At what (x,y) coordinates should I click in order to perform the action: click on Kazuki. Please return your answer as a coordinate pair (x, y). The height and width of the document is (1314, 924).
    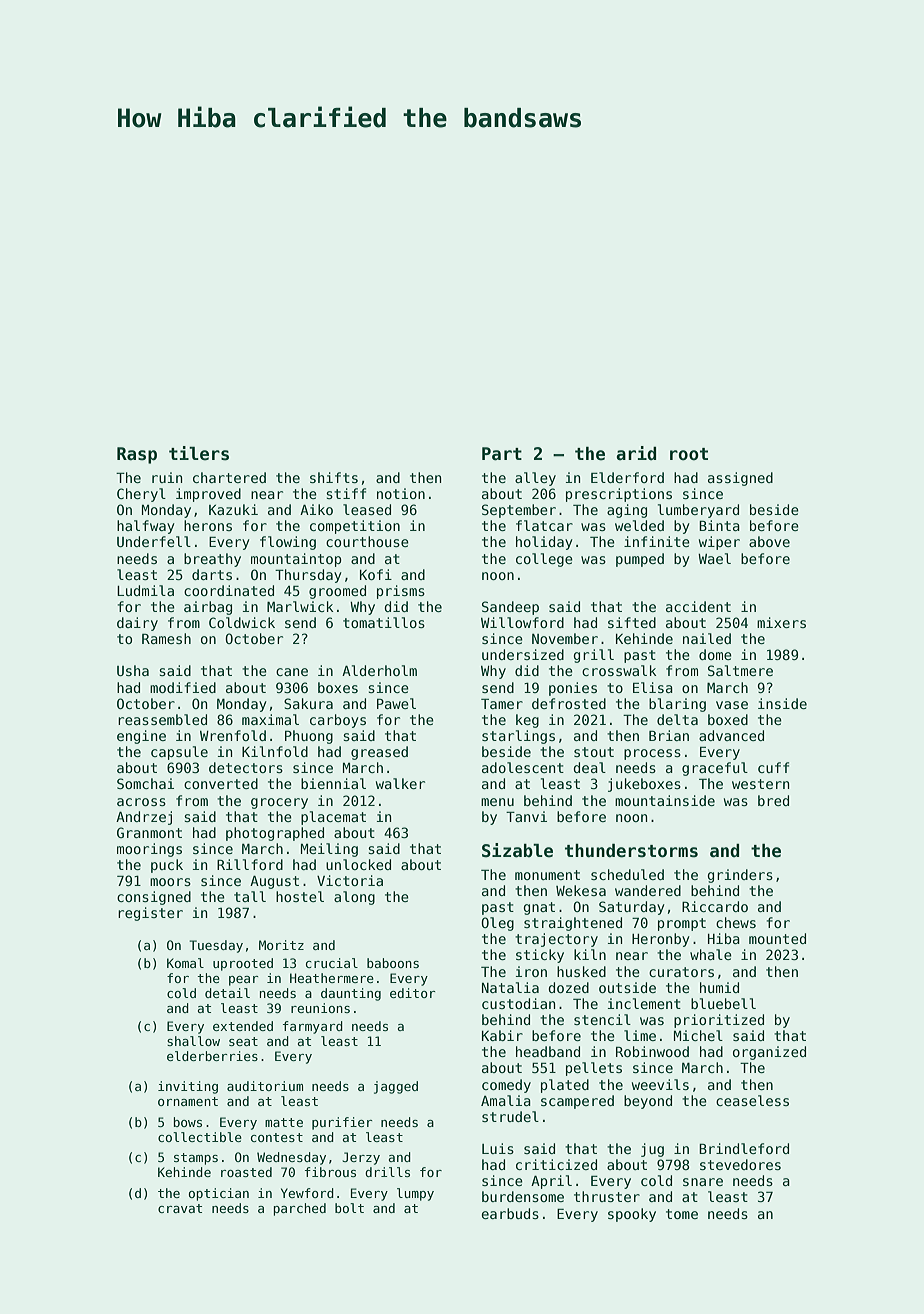
    Looking at the image, I should click on (233, 509).
